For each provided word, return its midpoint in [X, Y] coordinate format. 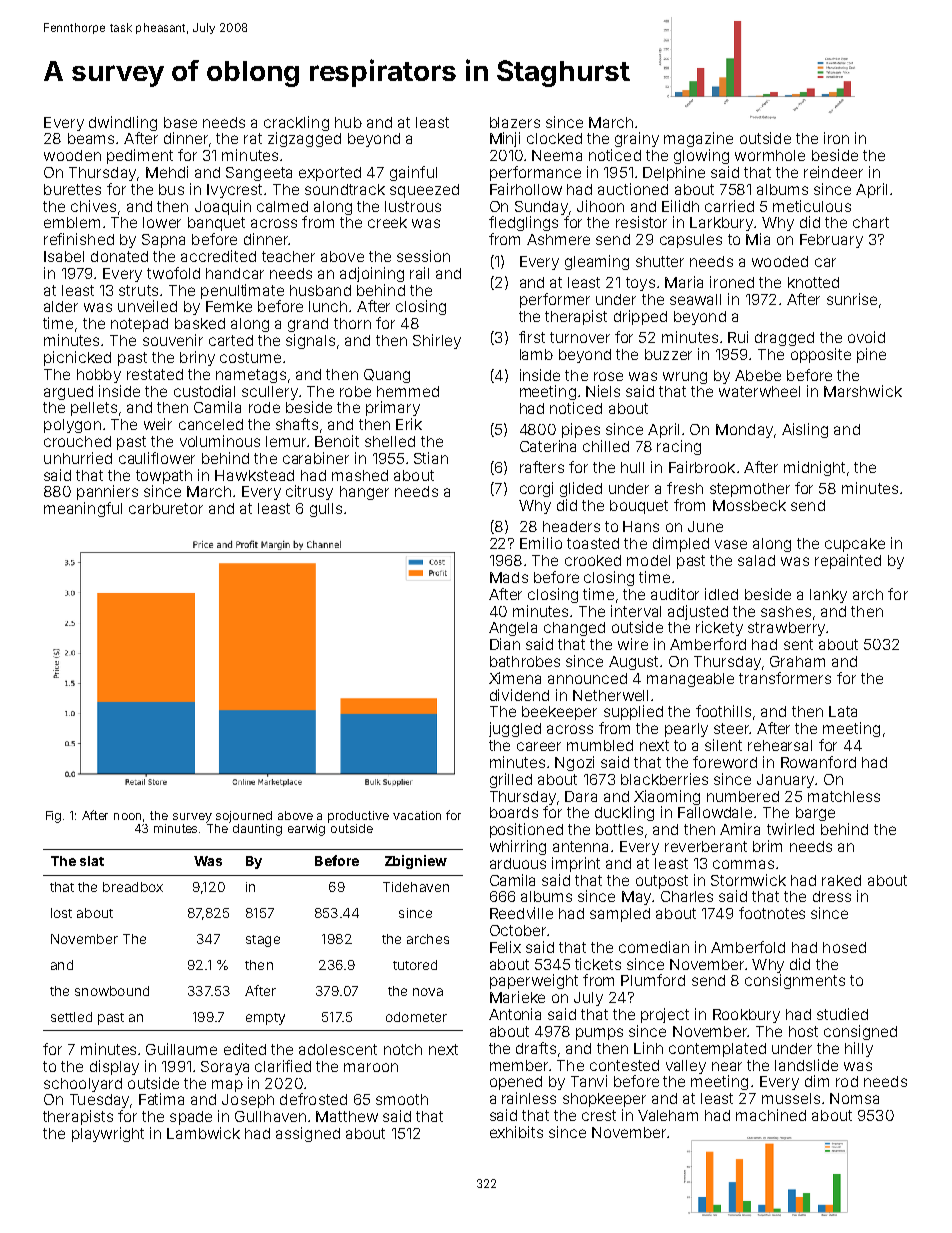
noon [127, 816]
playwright [108, 1134]
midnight [814, 468]
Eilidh [680, 206]
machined [771, 1115]
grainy [637, 139]
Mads [509, 577]
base [180, 122]
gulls [326, 510]
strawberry [786, 629]
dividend [519, 695]
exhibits [516, 1132]
